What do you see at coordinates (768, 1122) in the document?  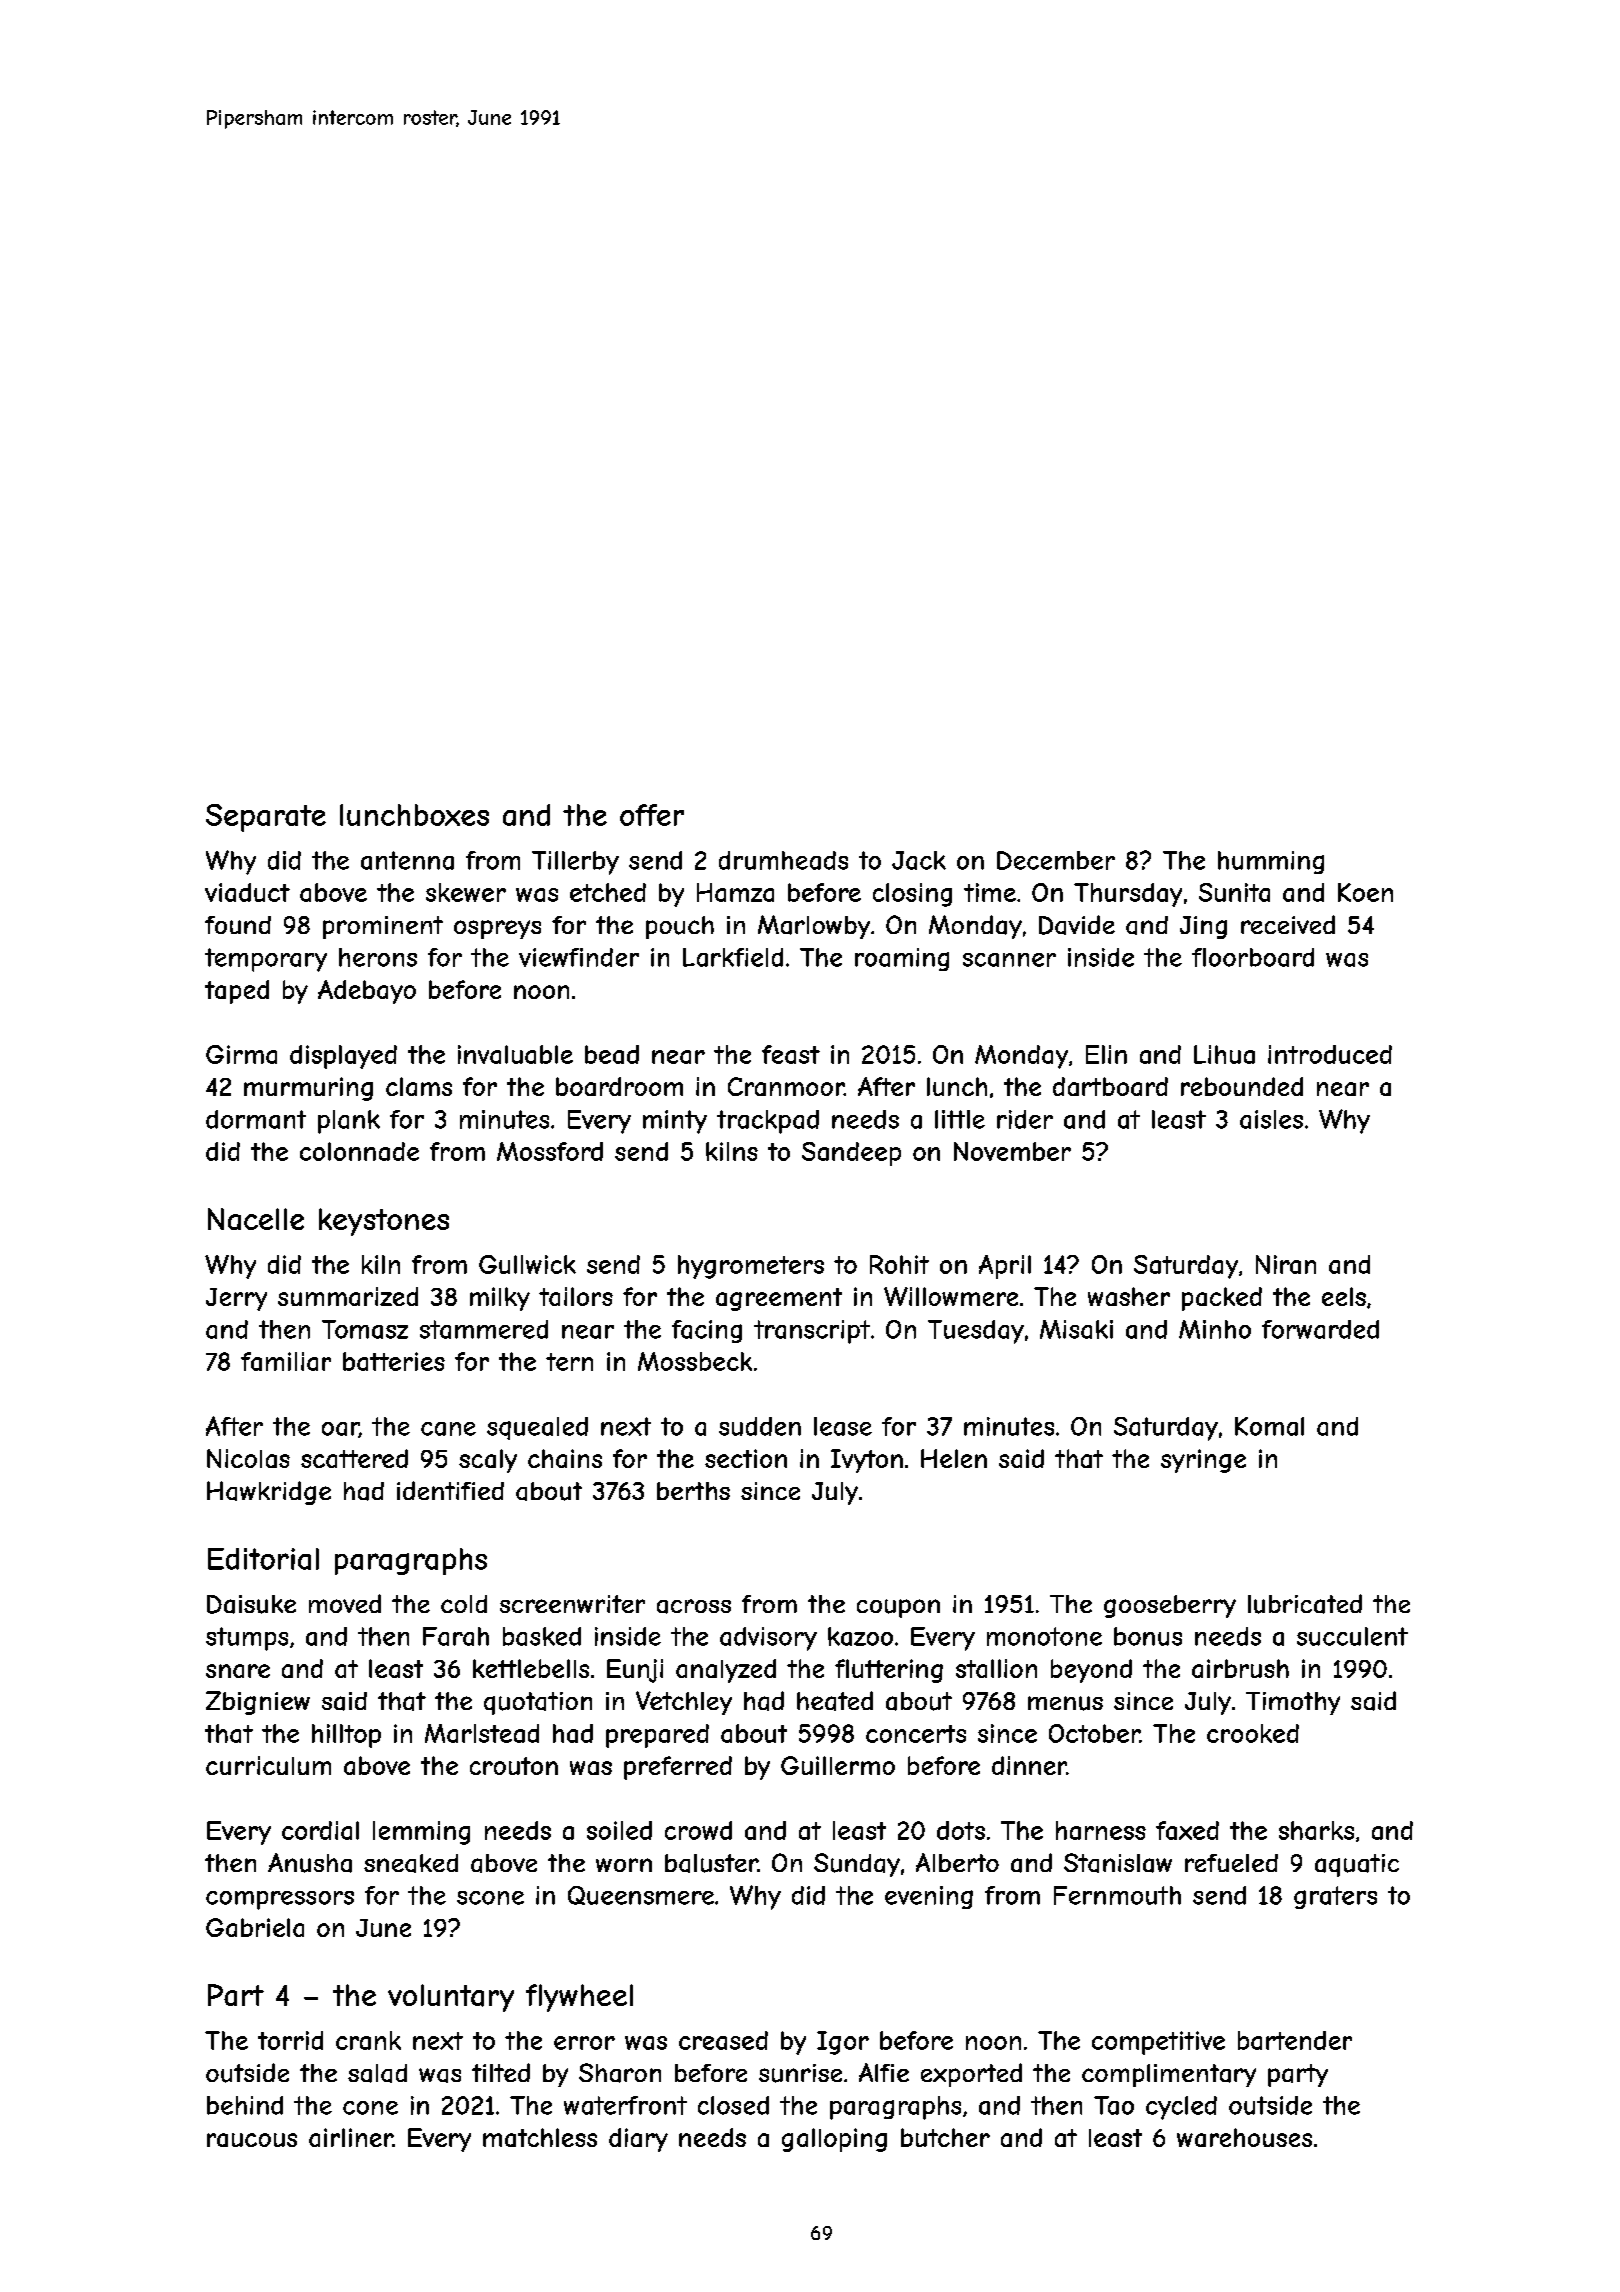 I see `trackpad` at bounding box center [768, 1122].
